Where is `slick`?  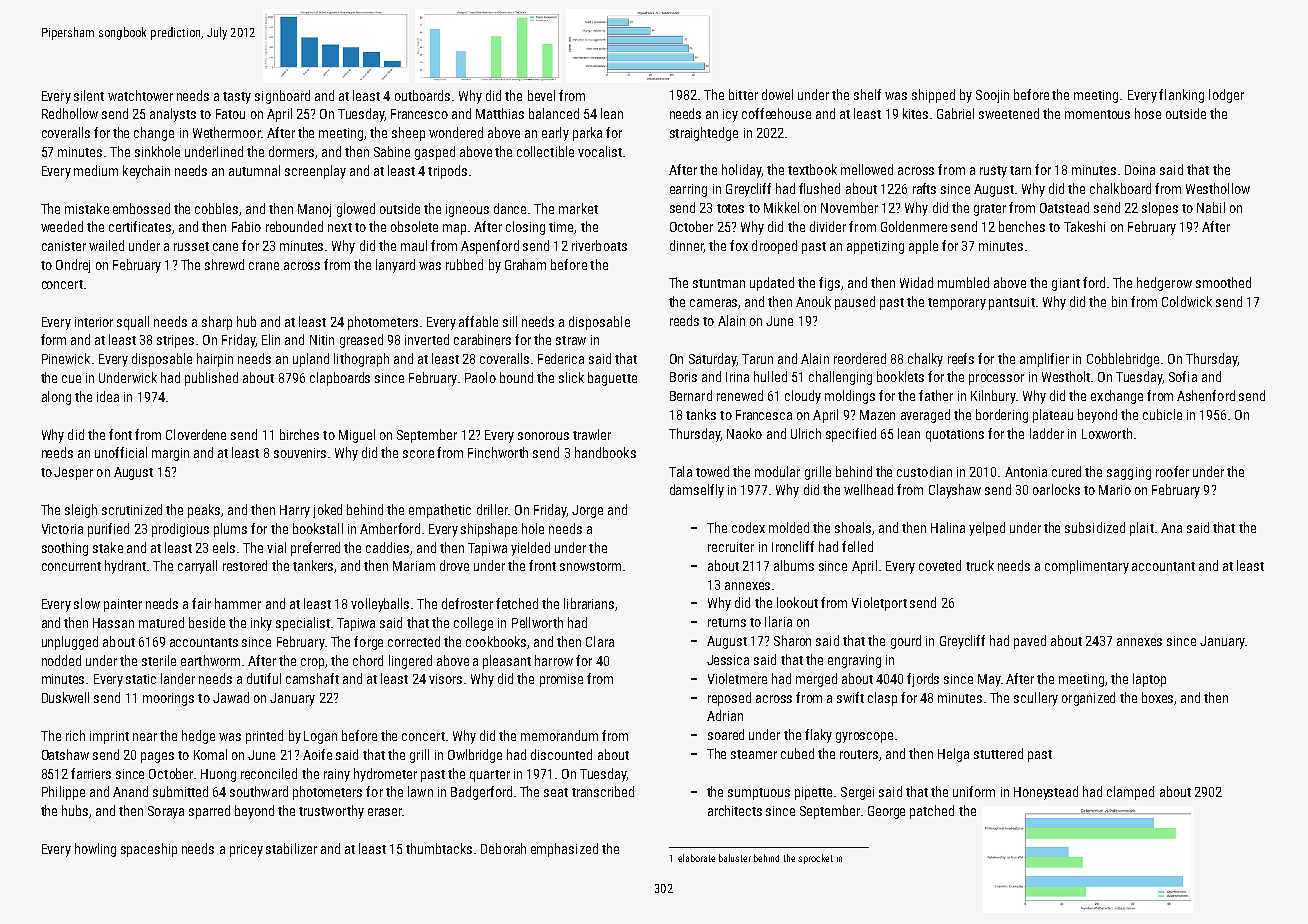 slick is located at coordinates (571, 377).
